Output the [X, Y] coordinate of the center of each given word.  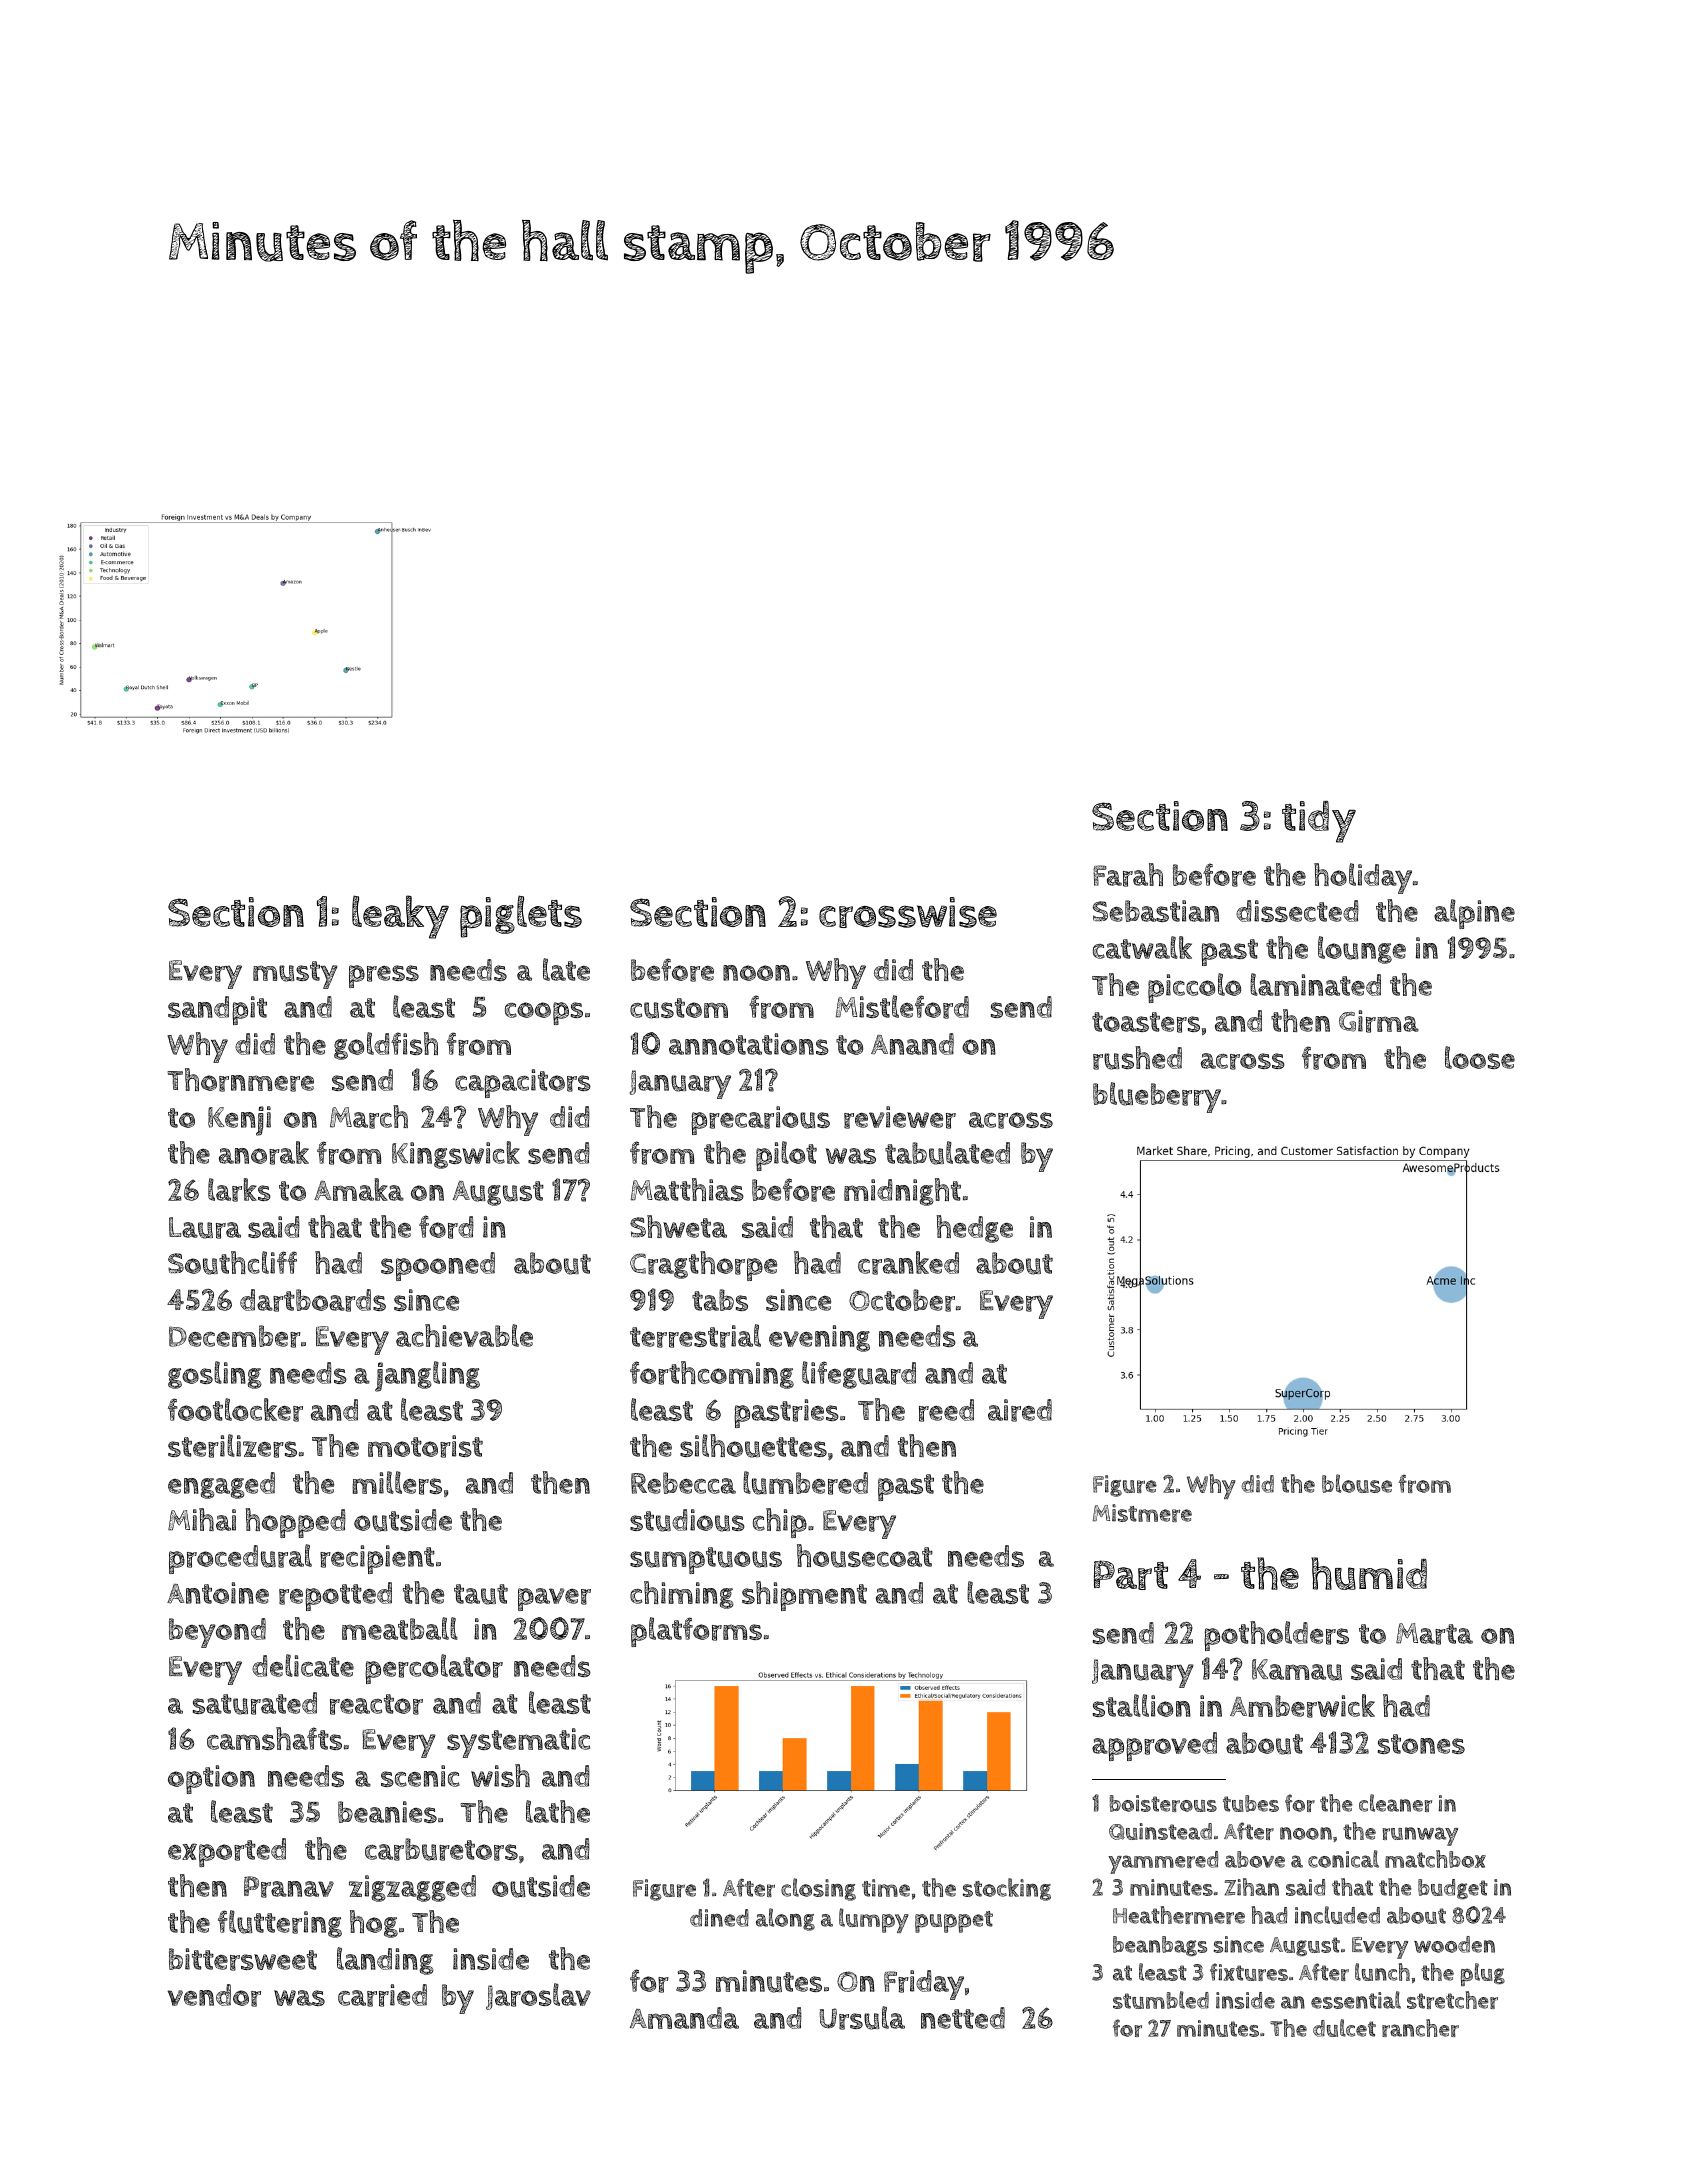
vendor [214, 1995]
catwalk [1142, 947]
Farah [1128, 875]
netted [963, 2018]
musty [295, 975]
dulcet [1344, 2028]
